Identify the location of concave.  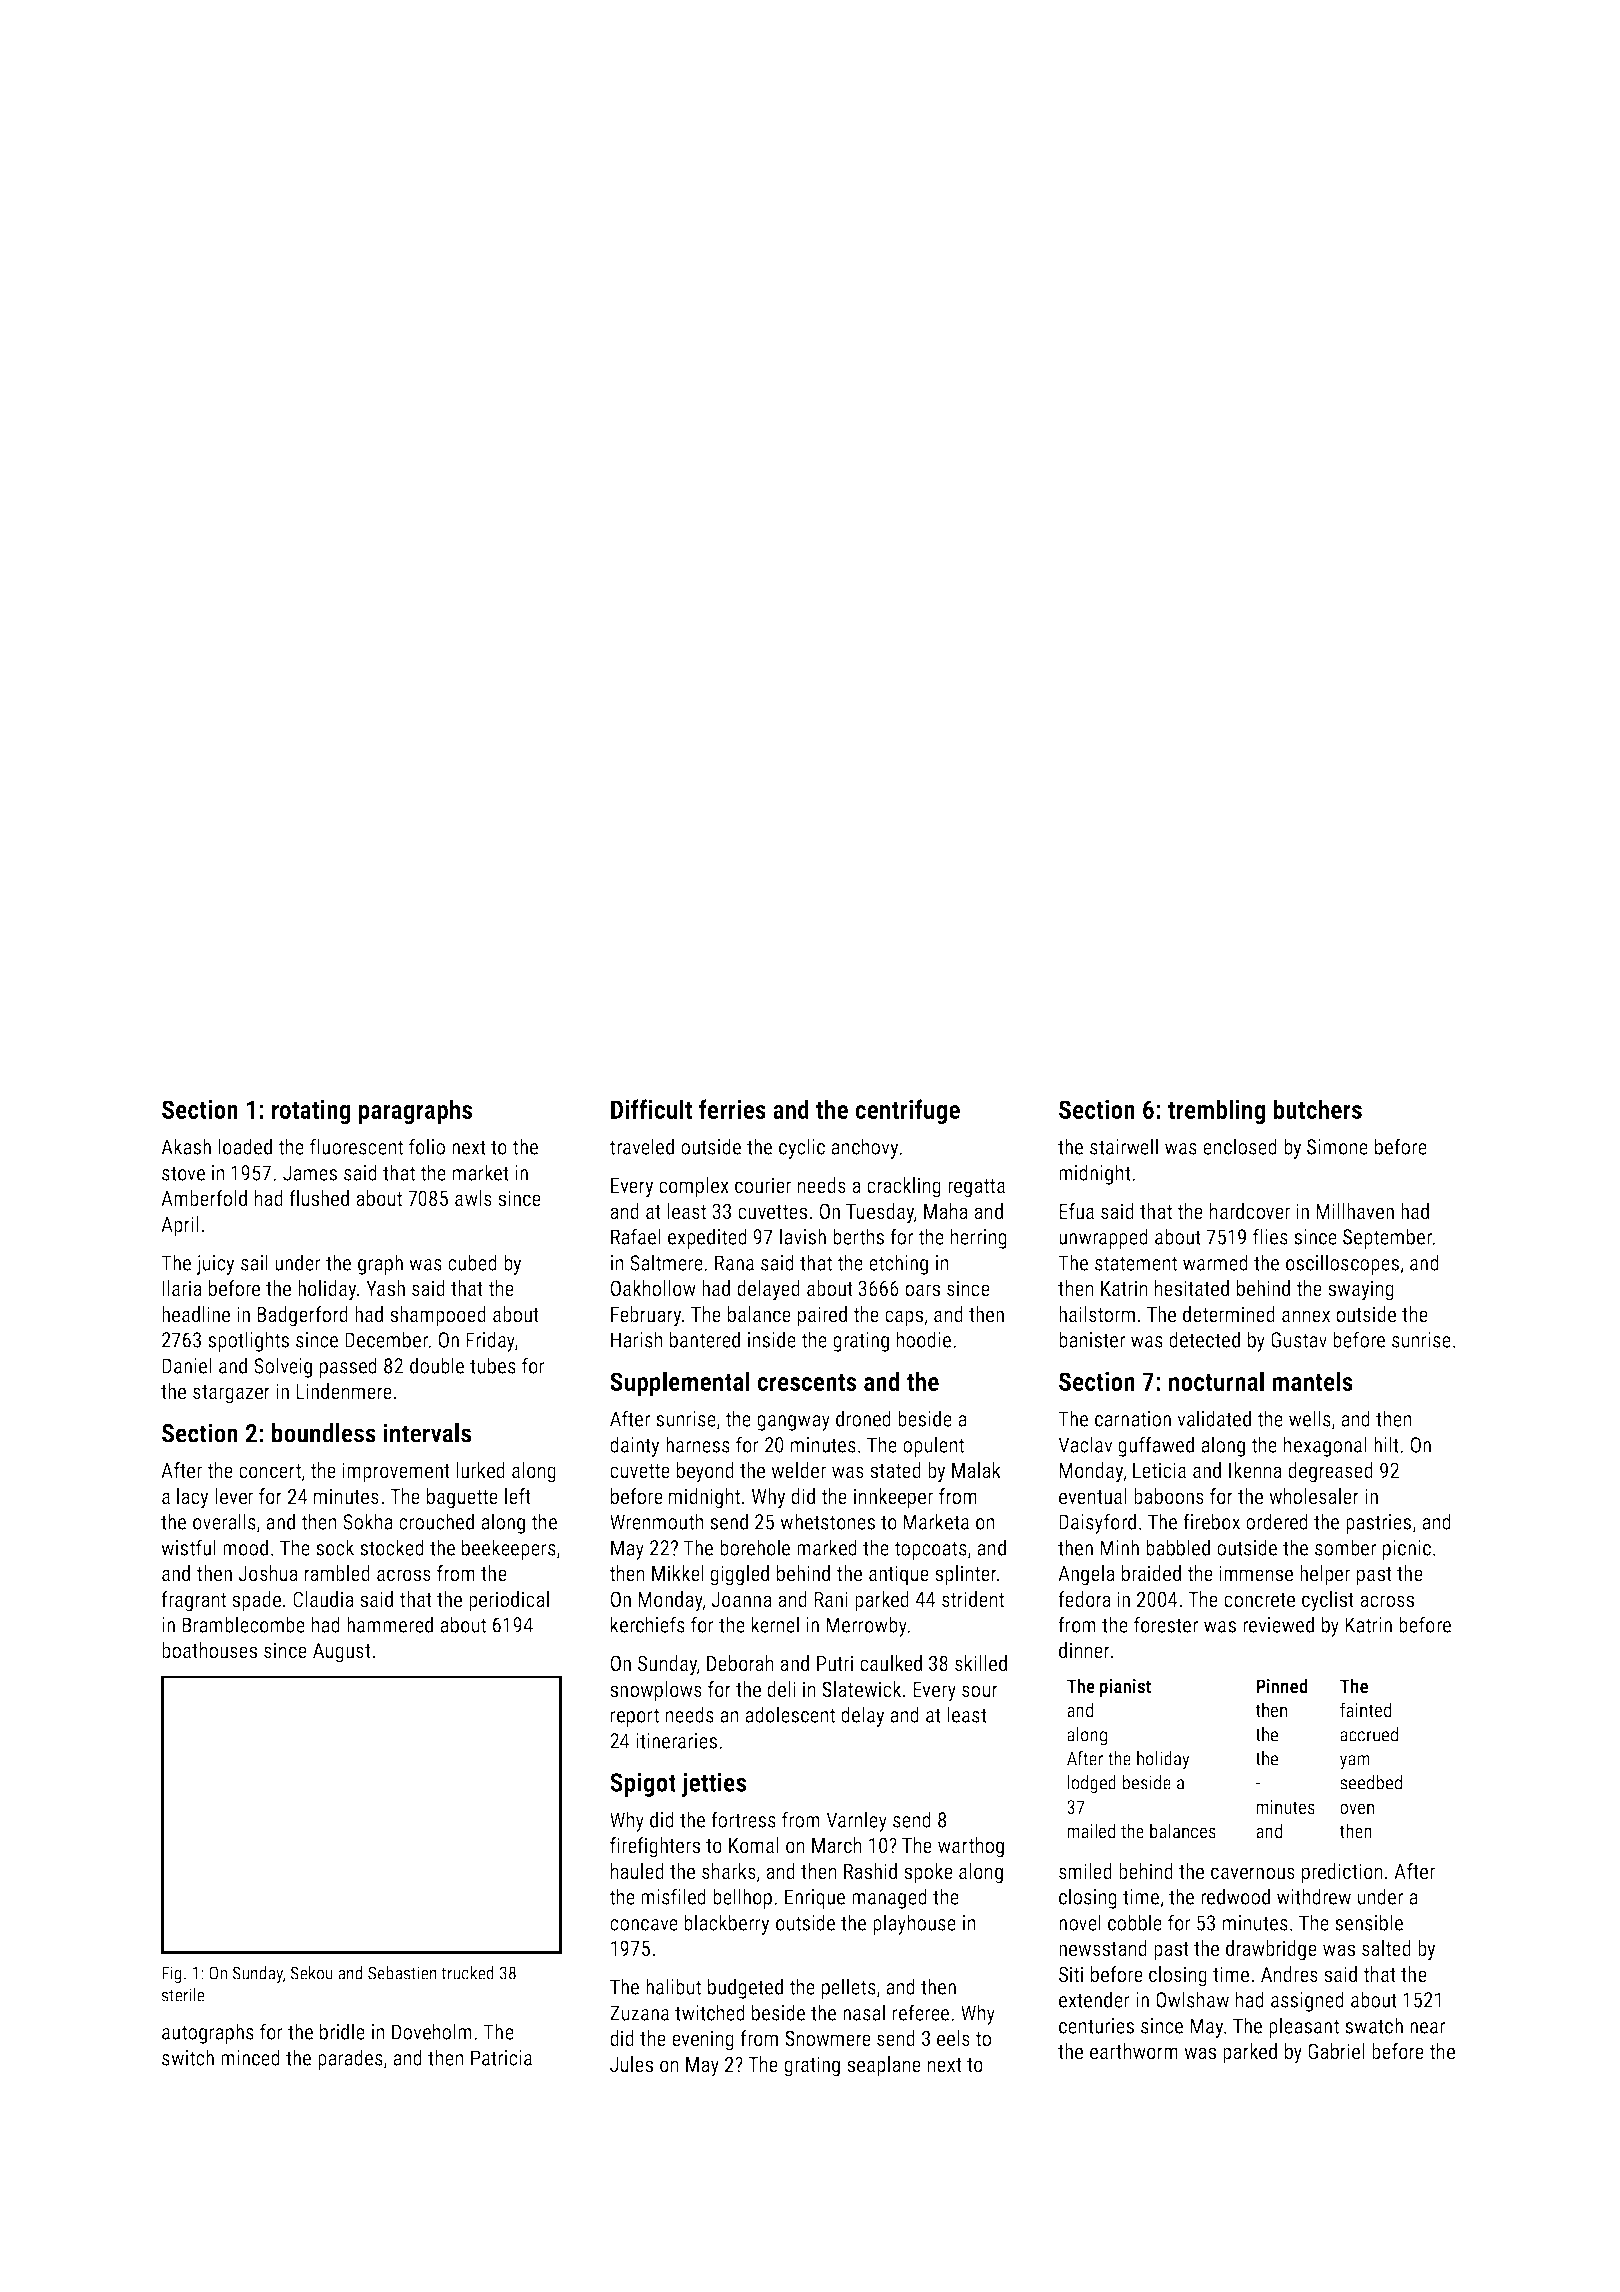
(644, 1925).
